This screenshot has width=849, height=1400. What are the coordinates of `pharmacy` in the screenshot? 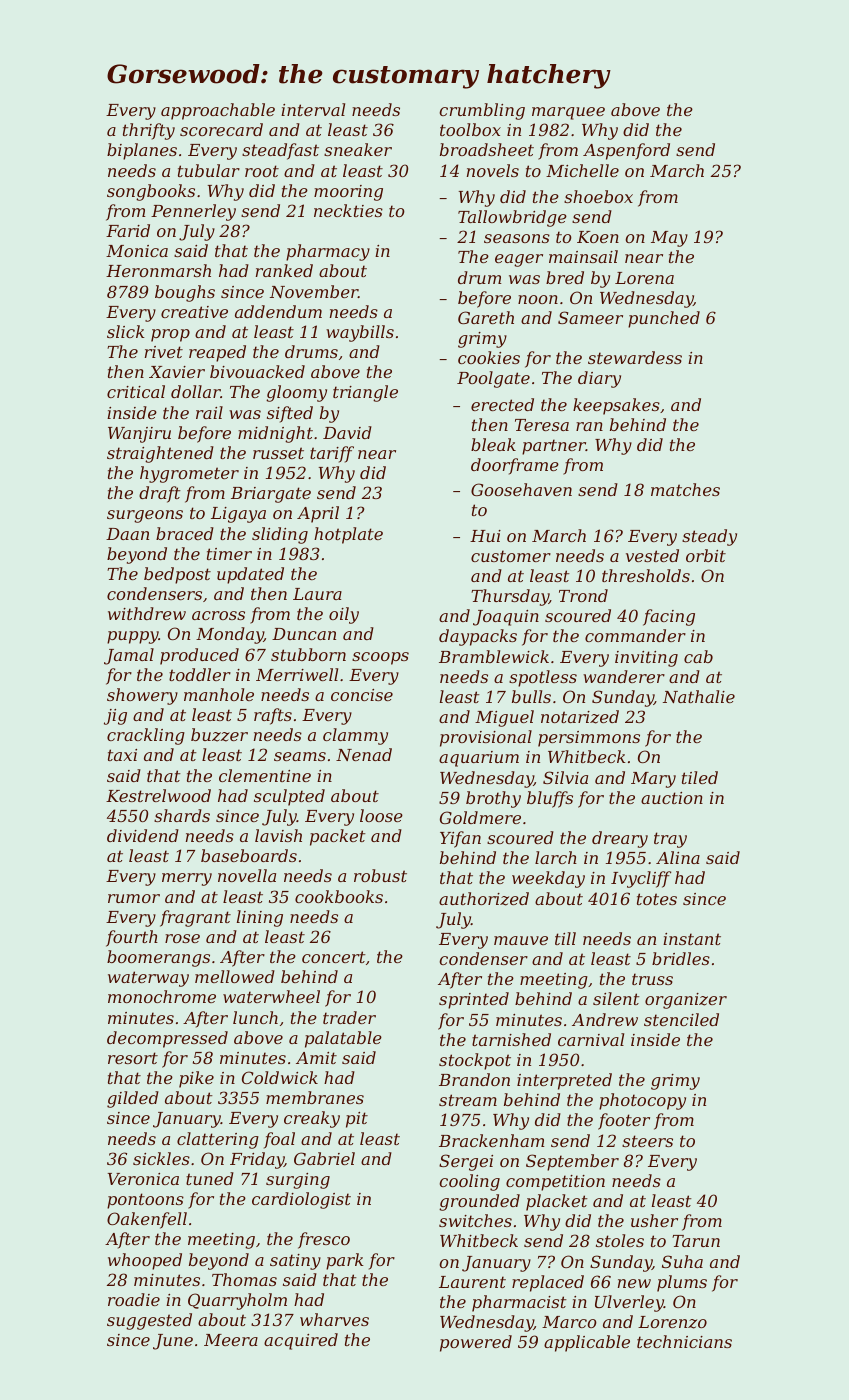 It's located at (328, 252).
